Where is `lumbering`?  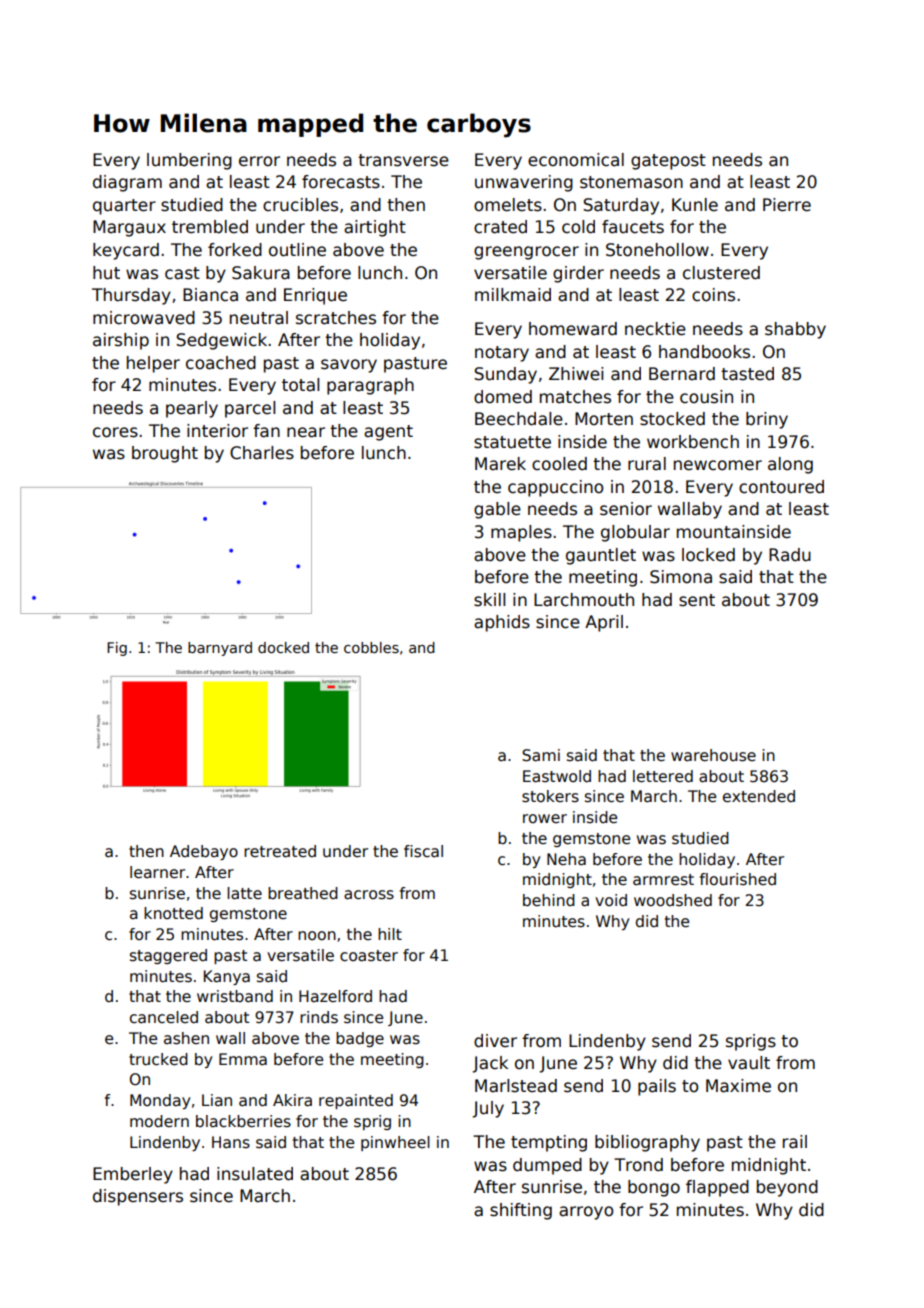 lumbering is located at coordinates (189, 161).
